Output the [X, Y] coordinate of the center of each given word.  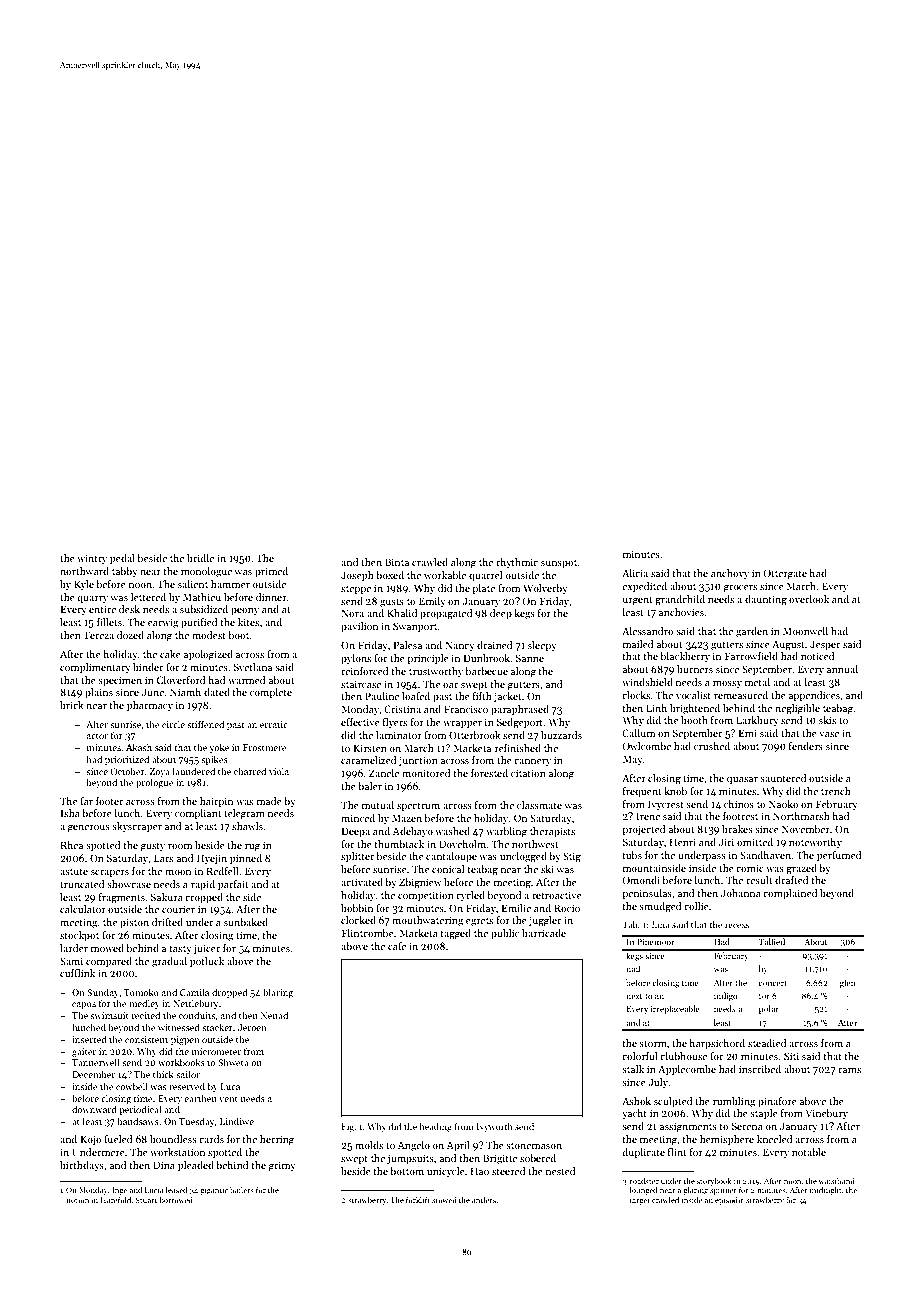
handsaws [138, 1121]
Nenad [274, 1015]
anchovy [730, 574]
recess [737, 925]
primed [271, 572]
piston [134, 923]
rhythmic [517, 563]
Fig [347, 1127]
